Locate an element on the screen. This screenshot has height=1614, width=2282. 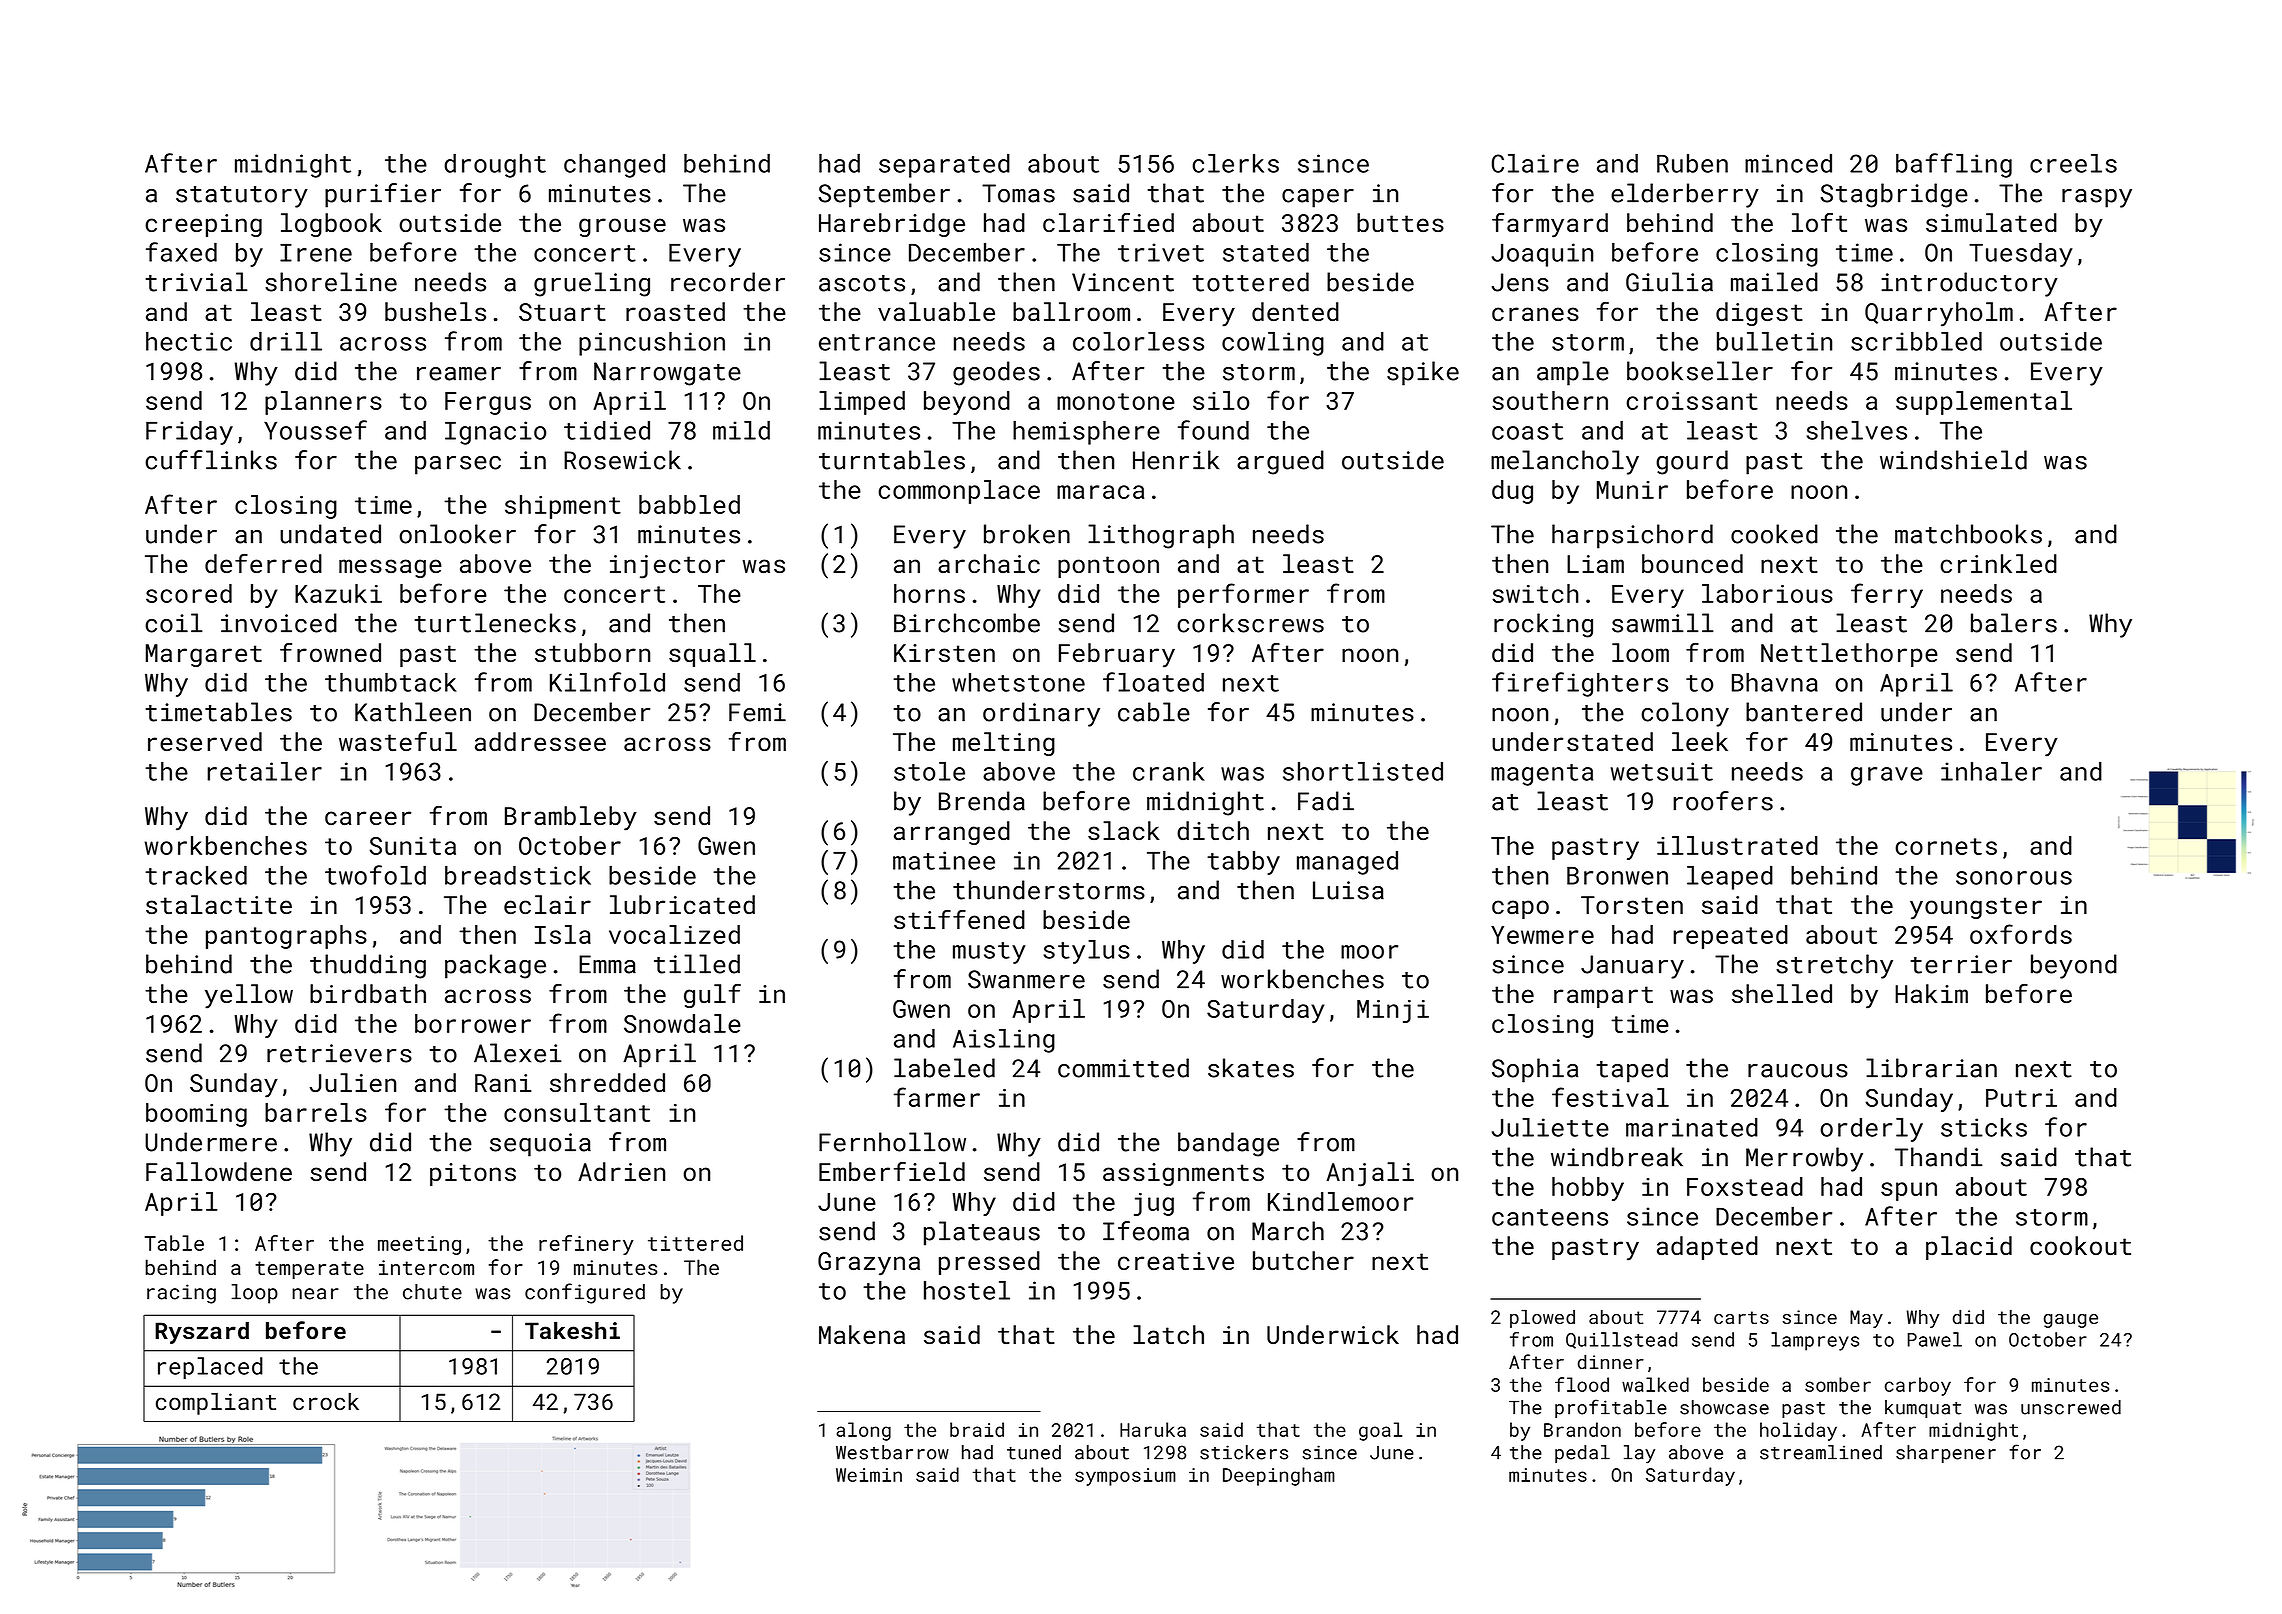
Kirsten is located at coordinates (944, 653).
